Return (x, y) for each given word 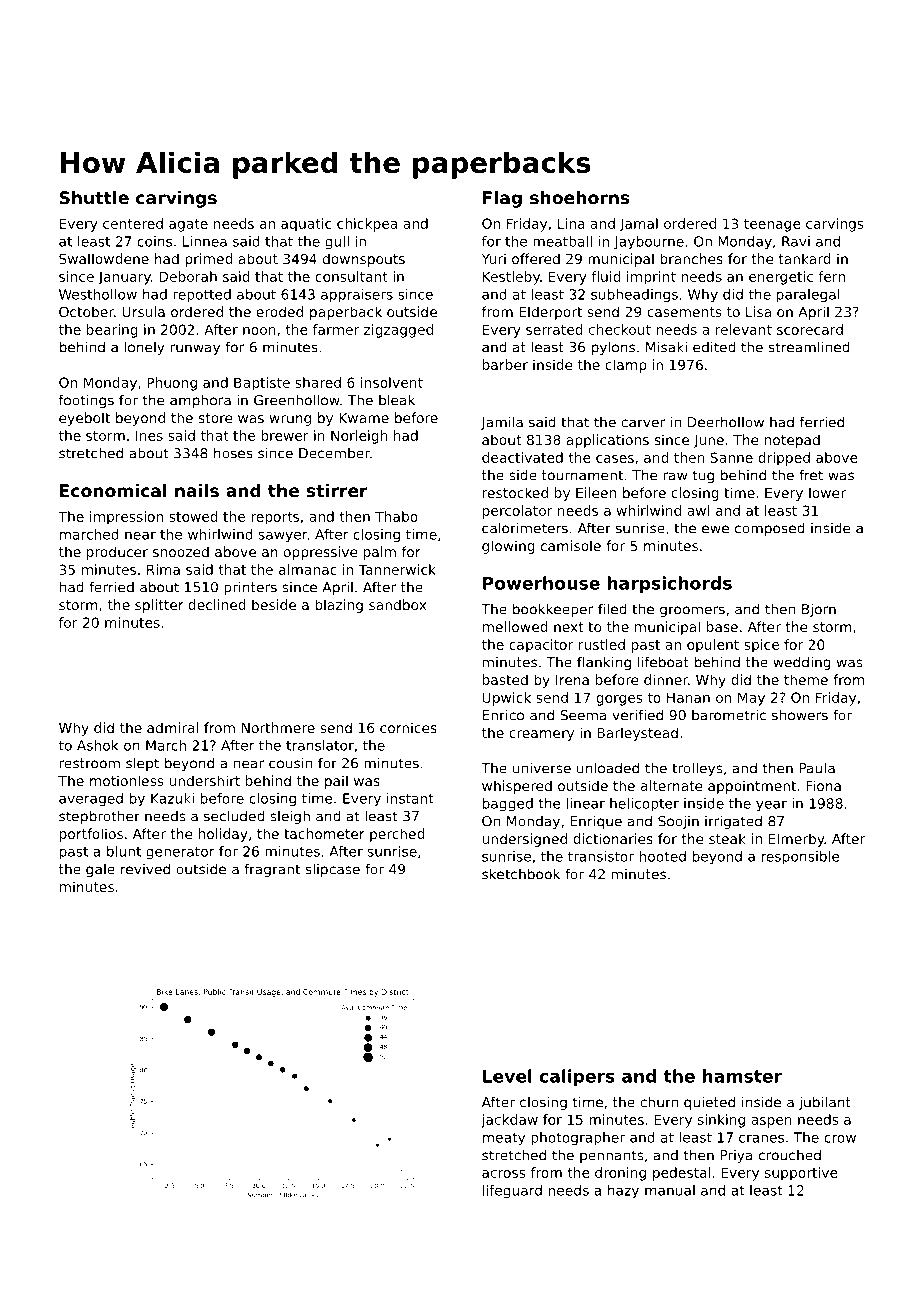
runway (195, 349)
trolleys (697, 769)
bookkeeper (553, 610)
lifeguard (512, 1191)
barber (505, 364)
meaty (504, 1139)
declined (217, 604)
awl (698, 510)
